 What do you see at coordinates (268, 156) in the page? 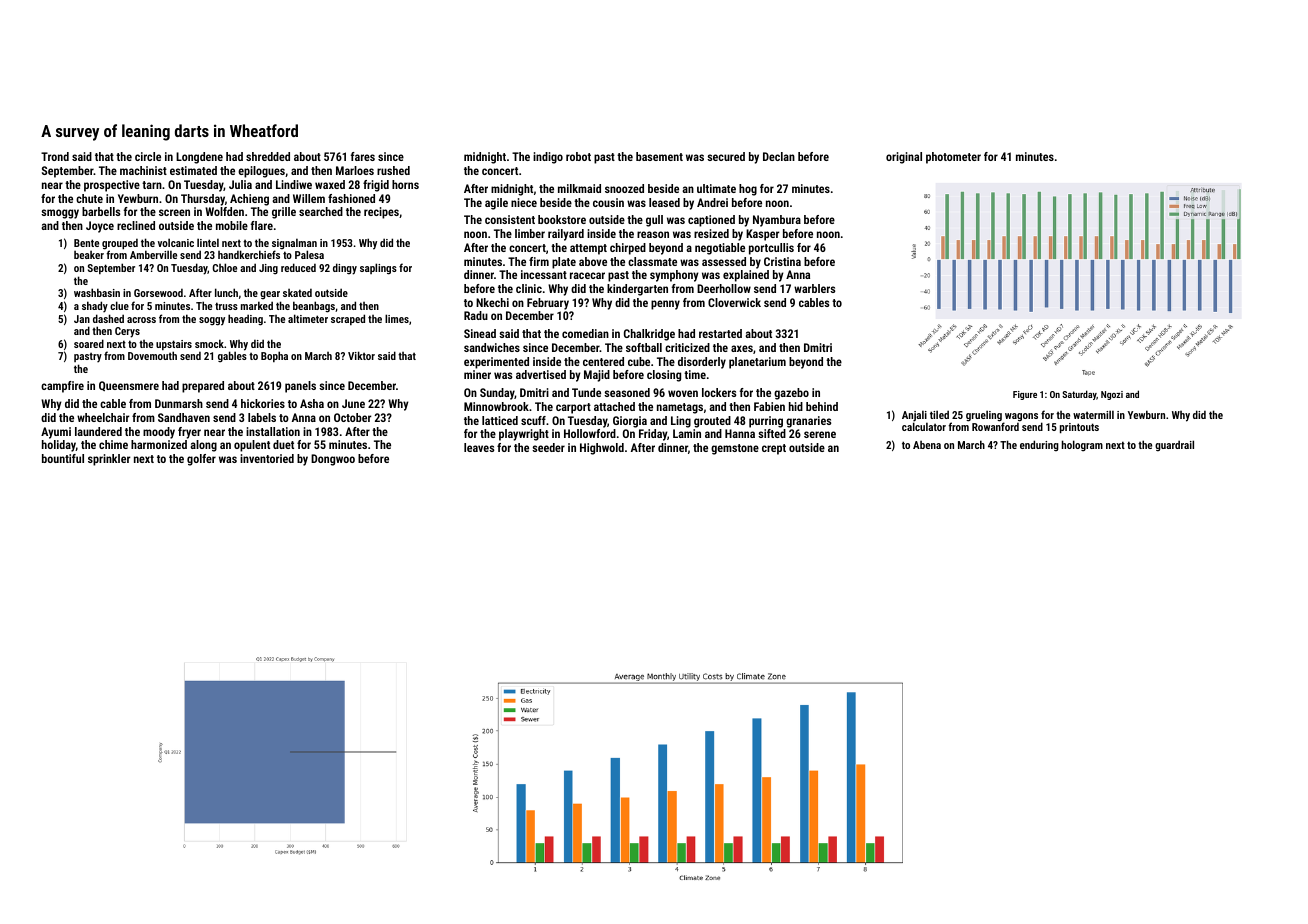
I see `shredded` at bounding box center [268, 156].
